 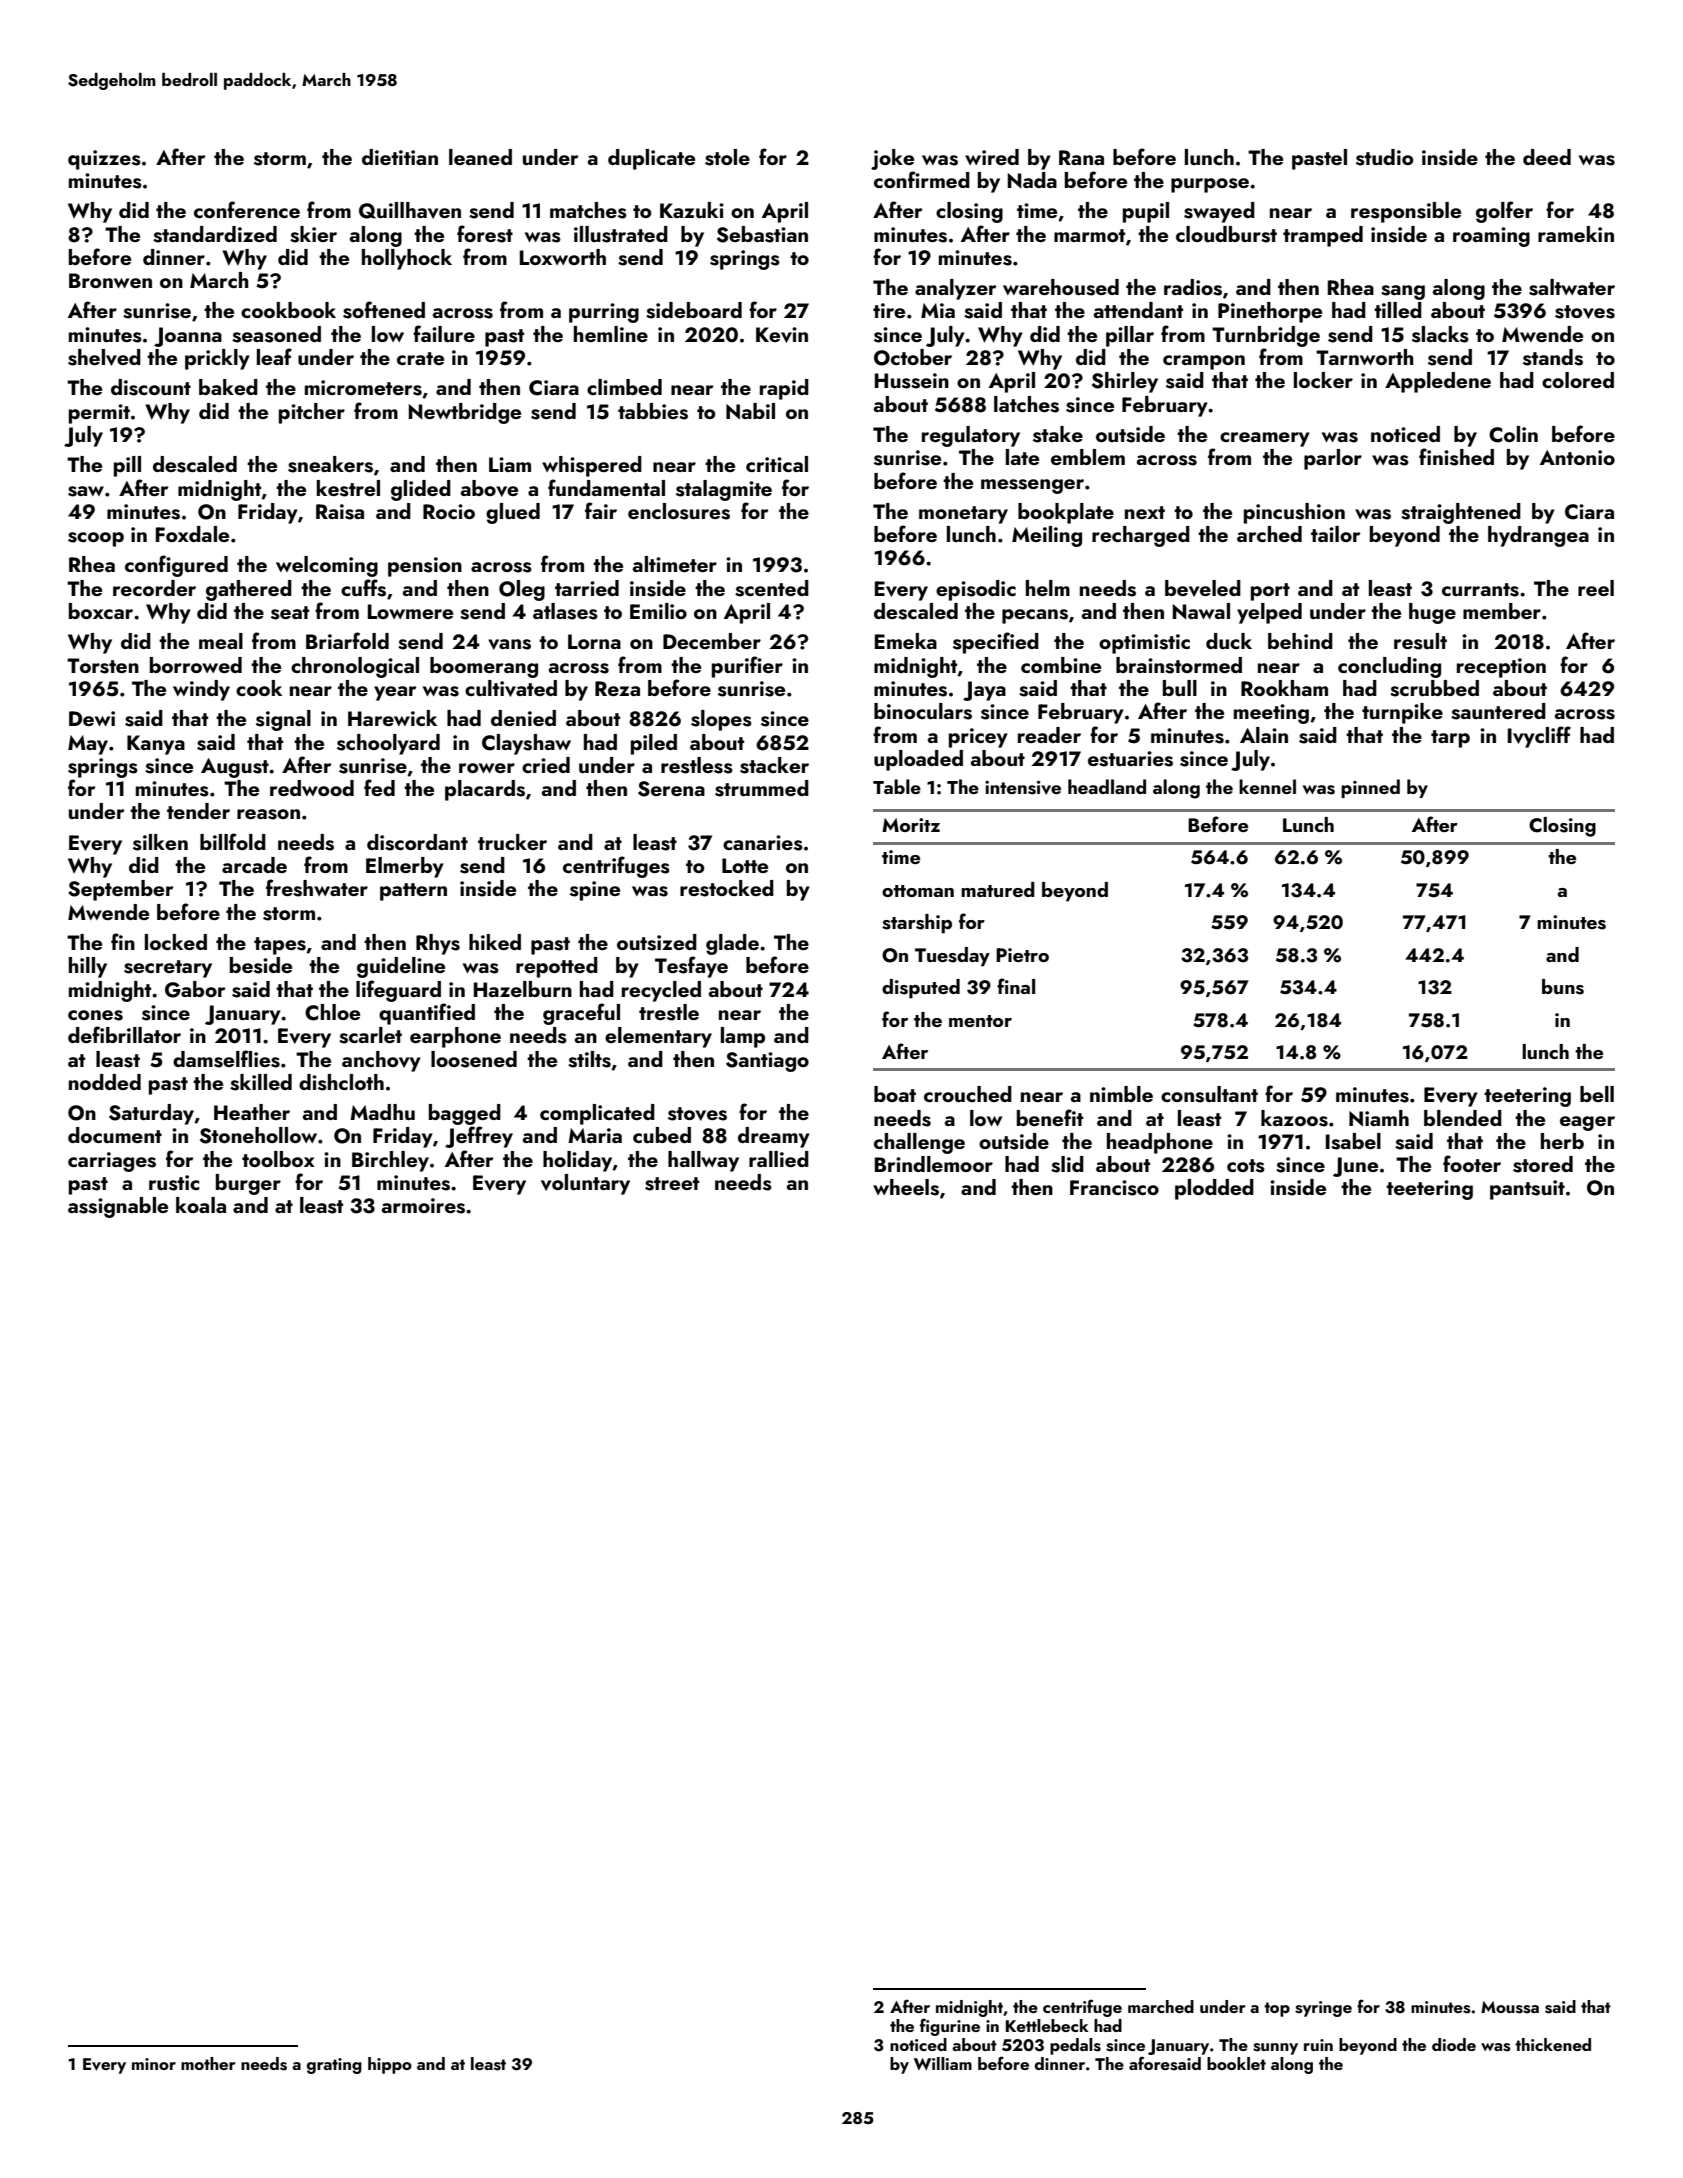 I want to click on anchovy, so click(x=381, y=1061).
